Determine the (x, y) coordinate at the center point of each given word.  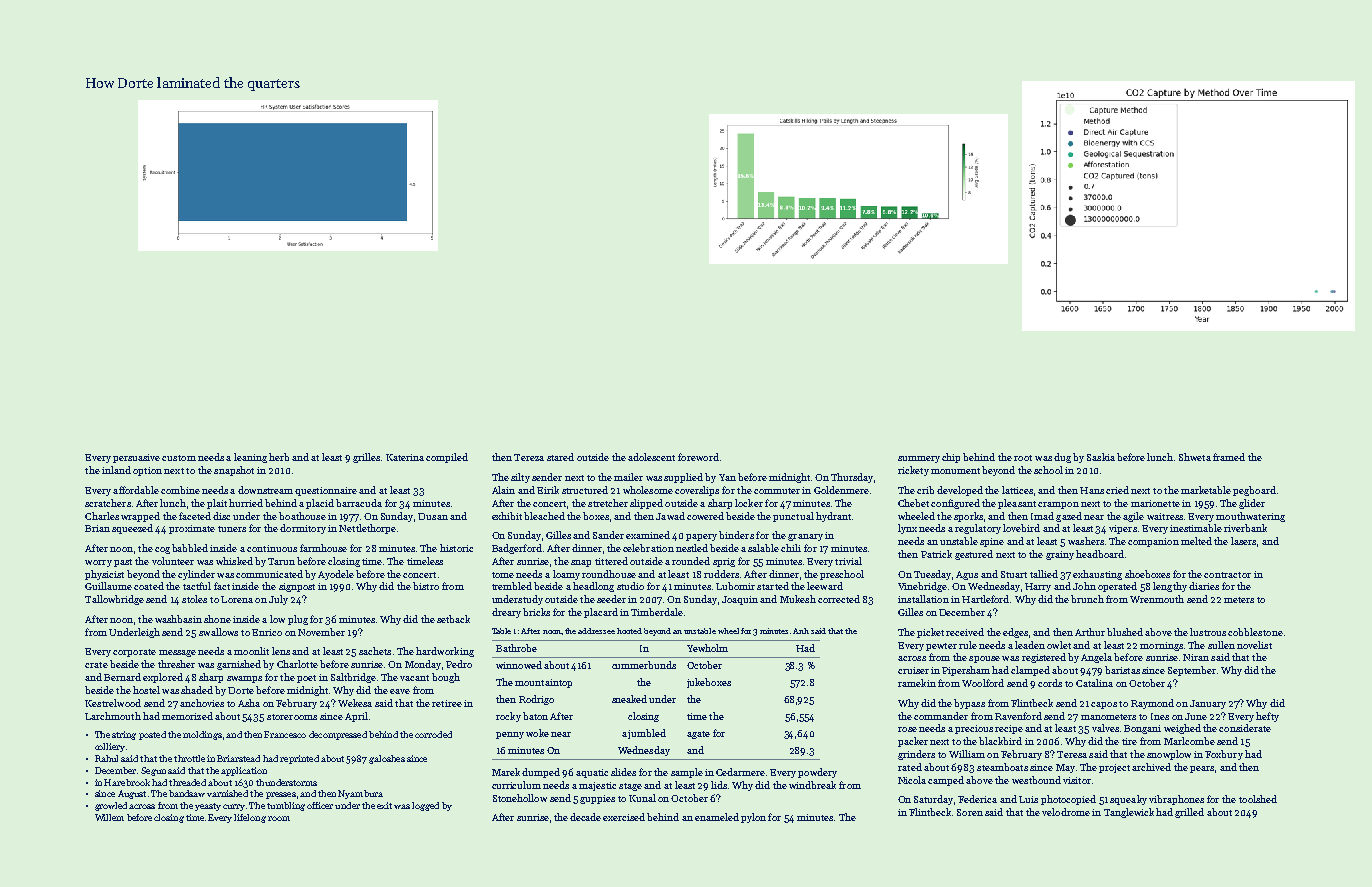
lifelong (250, 818)
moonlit (251, 651)
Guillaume (108, 586)
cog (162, 550)
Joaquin (740, 600)
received (965, 632)
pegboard (1254, 491)
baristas (1122, 670)
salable (763, 548)
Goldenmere (841, 490)
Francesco (285, 734)
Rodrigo (536, 700)
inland (116, 470)
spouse (984, 659)
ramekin (917, 683)
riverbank (1245, 528)
